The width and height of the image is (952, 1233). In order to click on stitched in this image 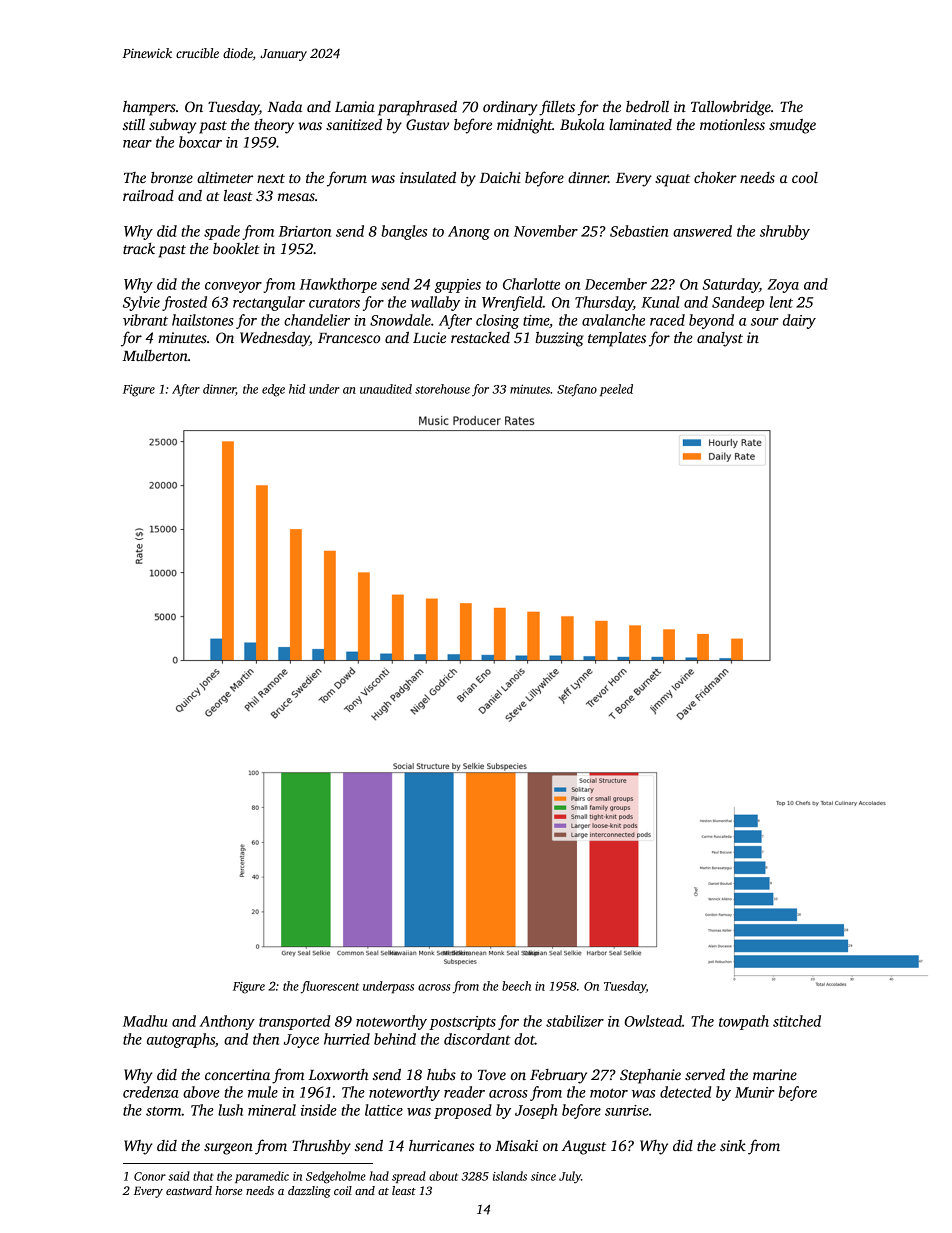, I will do `click(797, 1021)`.
